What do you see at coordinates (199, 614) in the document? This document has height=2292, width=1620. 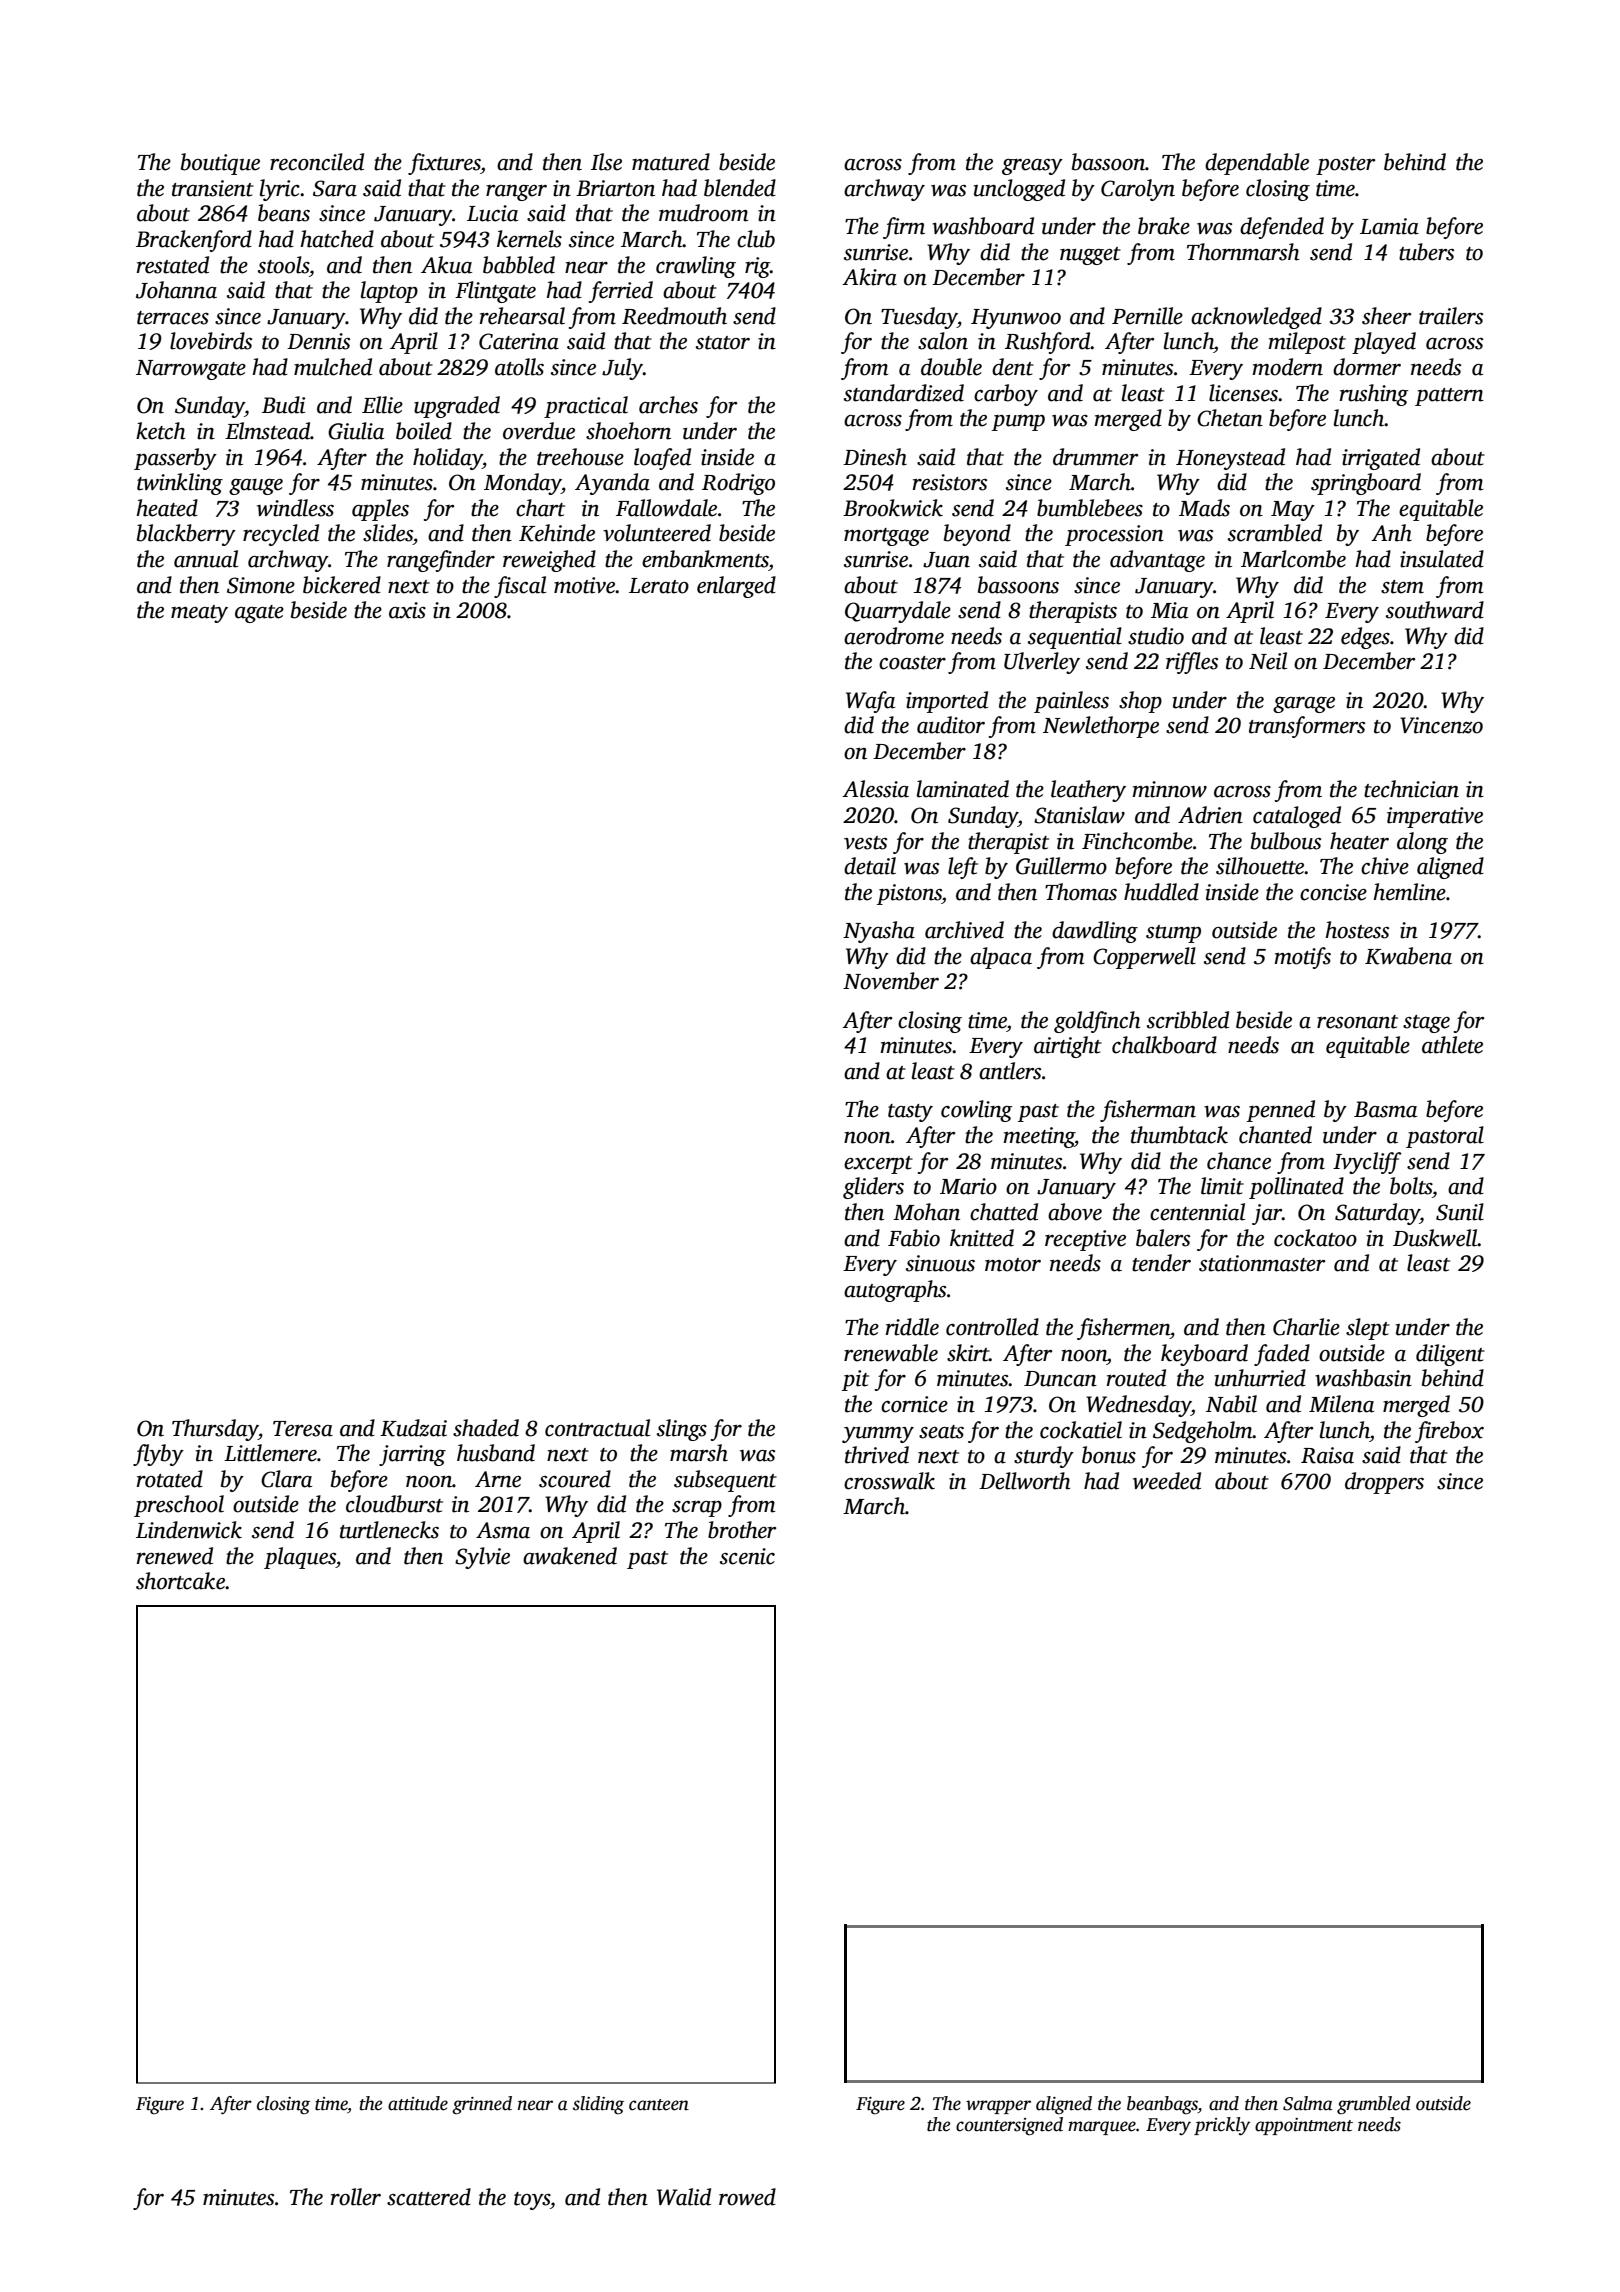 I see `meaty` at bounding box center [199, 614].
